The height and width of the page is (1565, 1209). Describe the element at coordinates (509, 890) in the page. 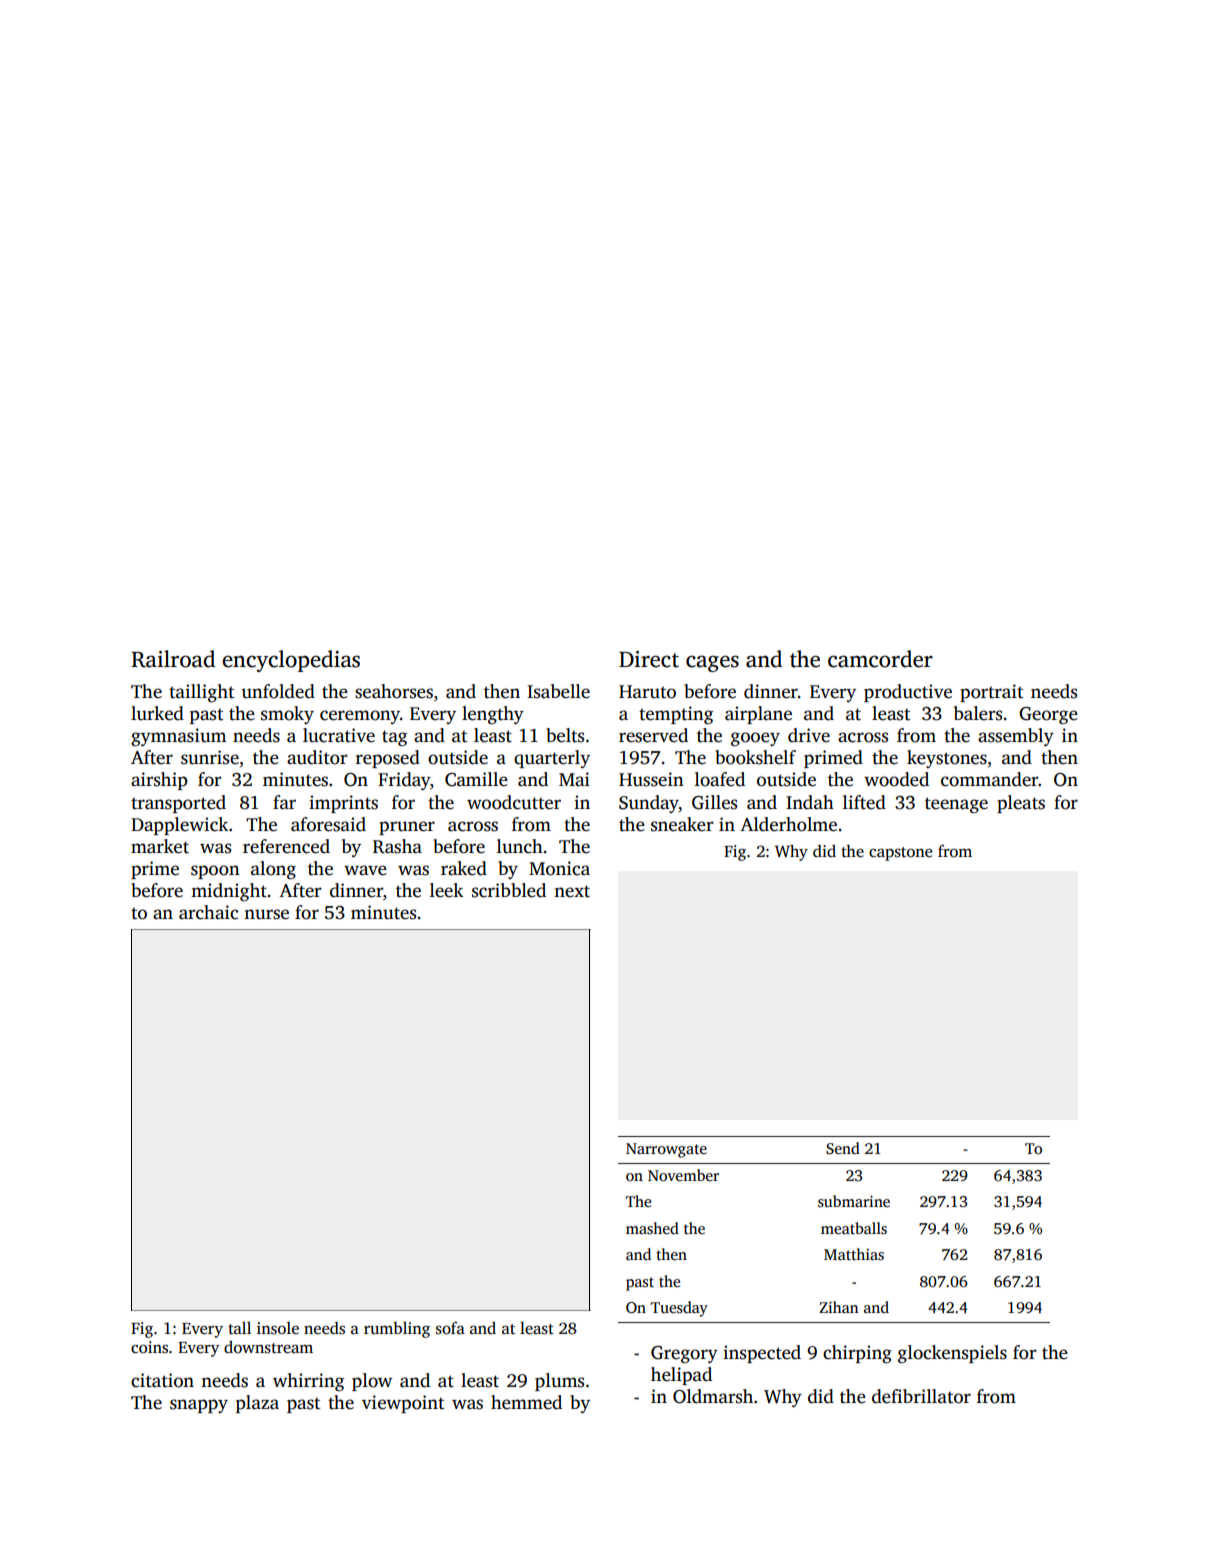

I see `scribbled` at that location.
